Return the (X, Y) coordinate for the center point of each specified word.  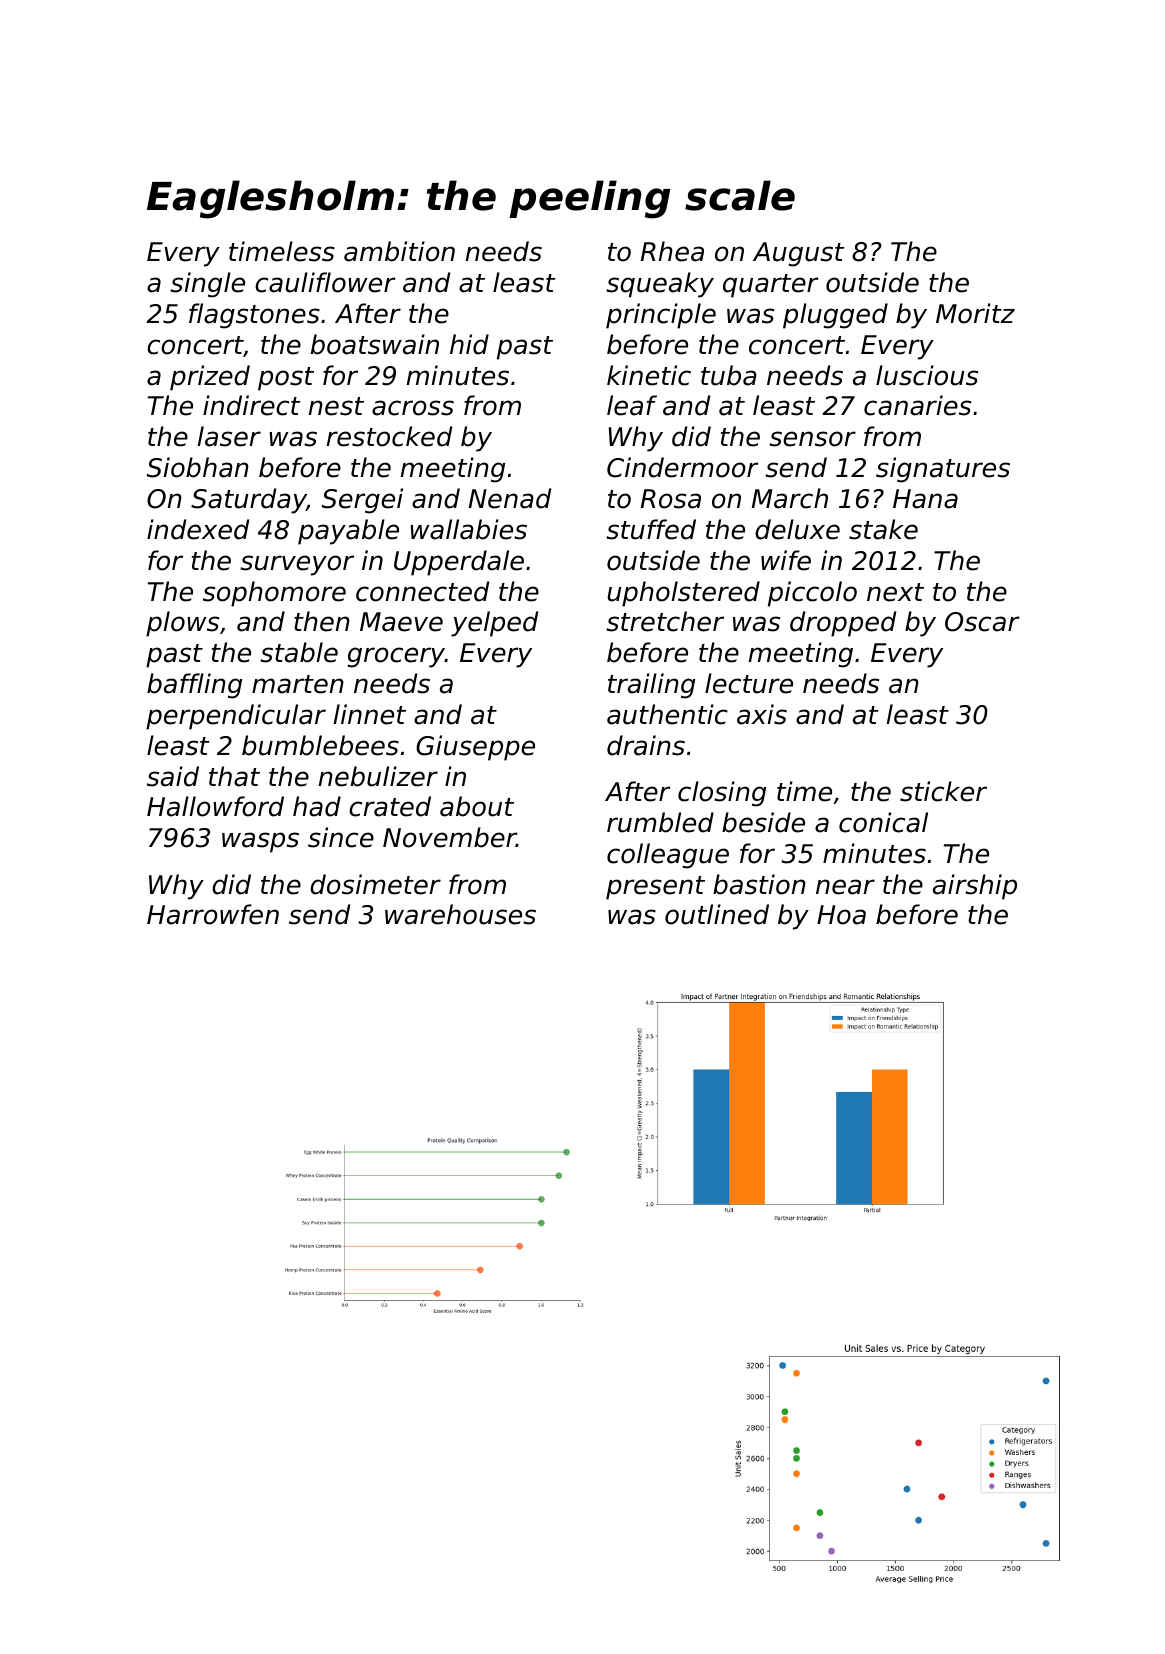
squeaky (660, 285)
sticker (943, 791)
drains (646, 745)
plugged (835, 316)
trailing (651, 686)
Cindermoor (683, 467)
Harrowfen (213, 914)
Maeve (401, 622)
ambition (399, 251)
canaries (917, 405)
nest (336, 406)
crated (390, 806)
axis (762, 714)
